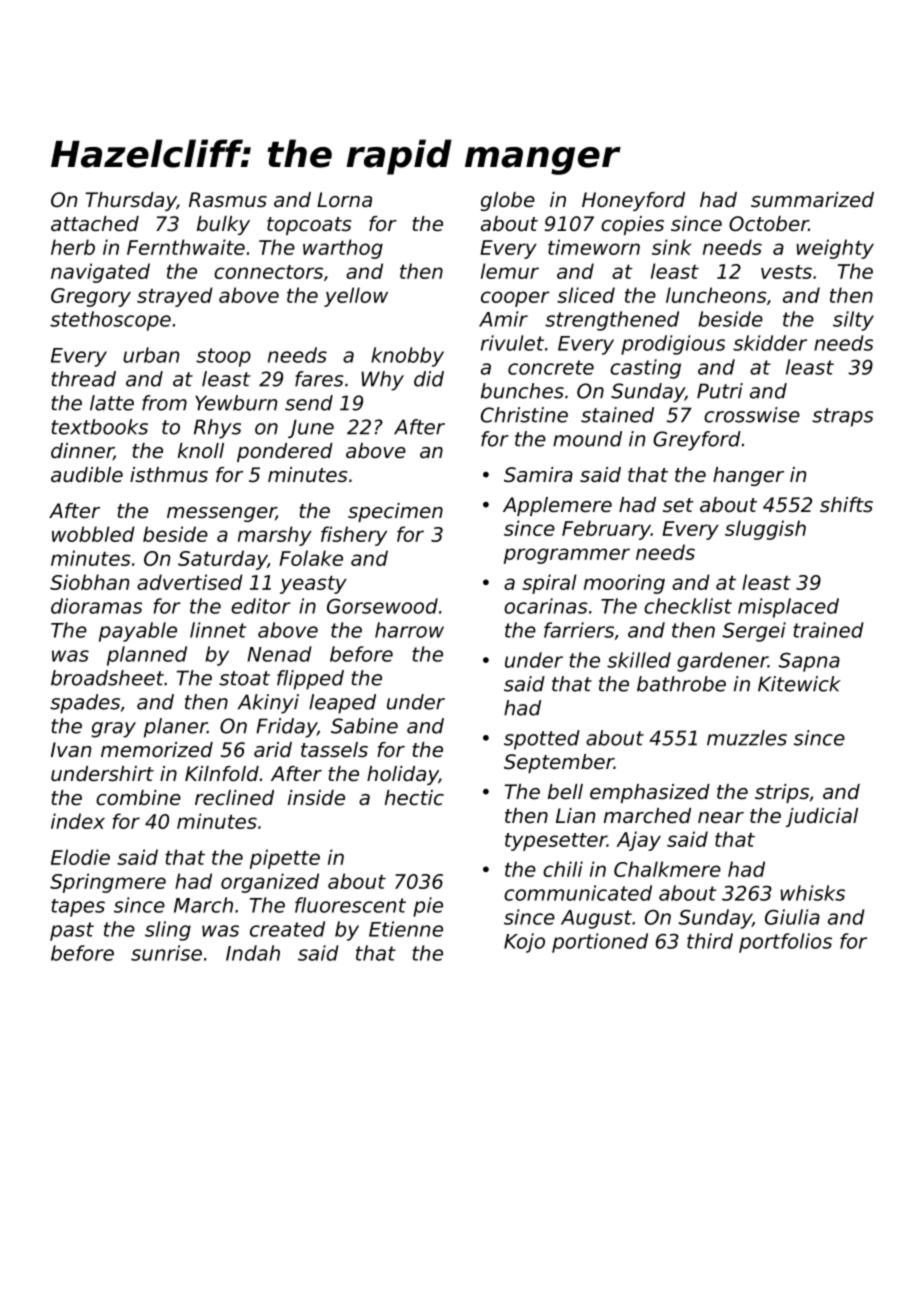 The height and width of the page is (1314, 924). What do you see at coordinates (285, 452) in the page?
I see `pondered` at bounding box center [285, 452].
